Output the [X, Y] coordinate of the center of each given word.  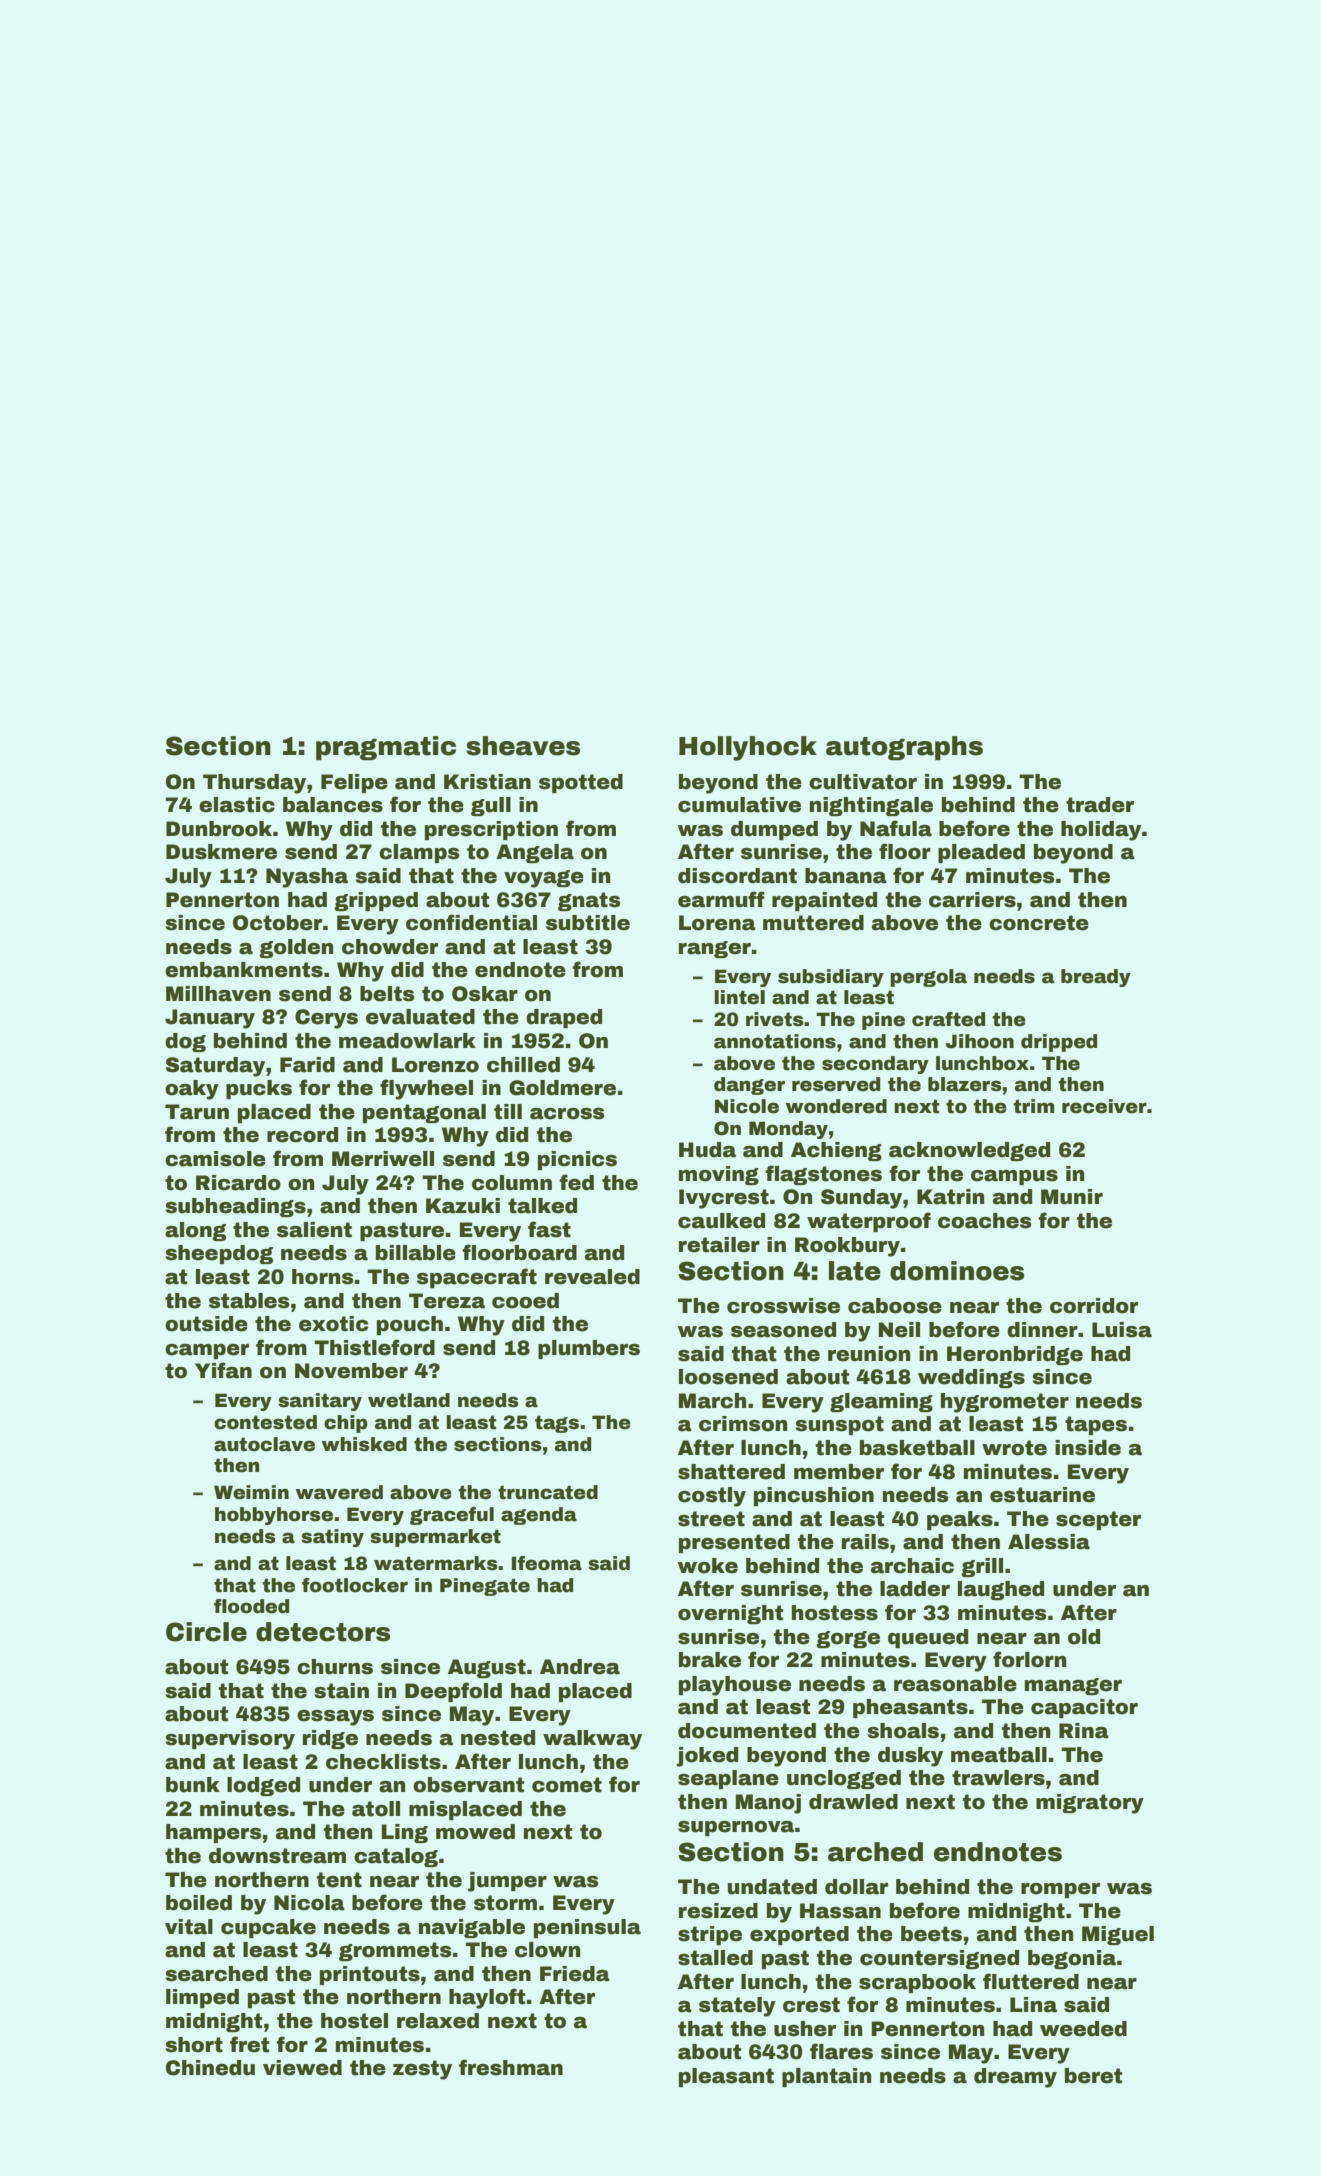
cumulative [739, 805]
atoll [376, 1809]
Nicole [747, 1106]
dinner [1042, 1330]
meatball [999, 1755]
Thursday [254, 784]
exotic [333, 1324]
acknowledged [969, 1151]
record [302, 1135]
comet [567, 1785]
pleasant [726, 2077]
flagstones [823, 1175]
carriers [972, 900]
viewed [302, 2068]
